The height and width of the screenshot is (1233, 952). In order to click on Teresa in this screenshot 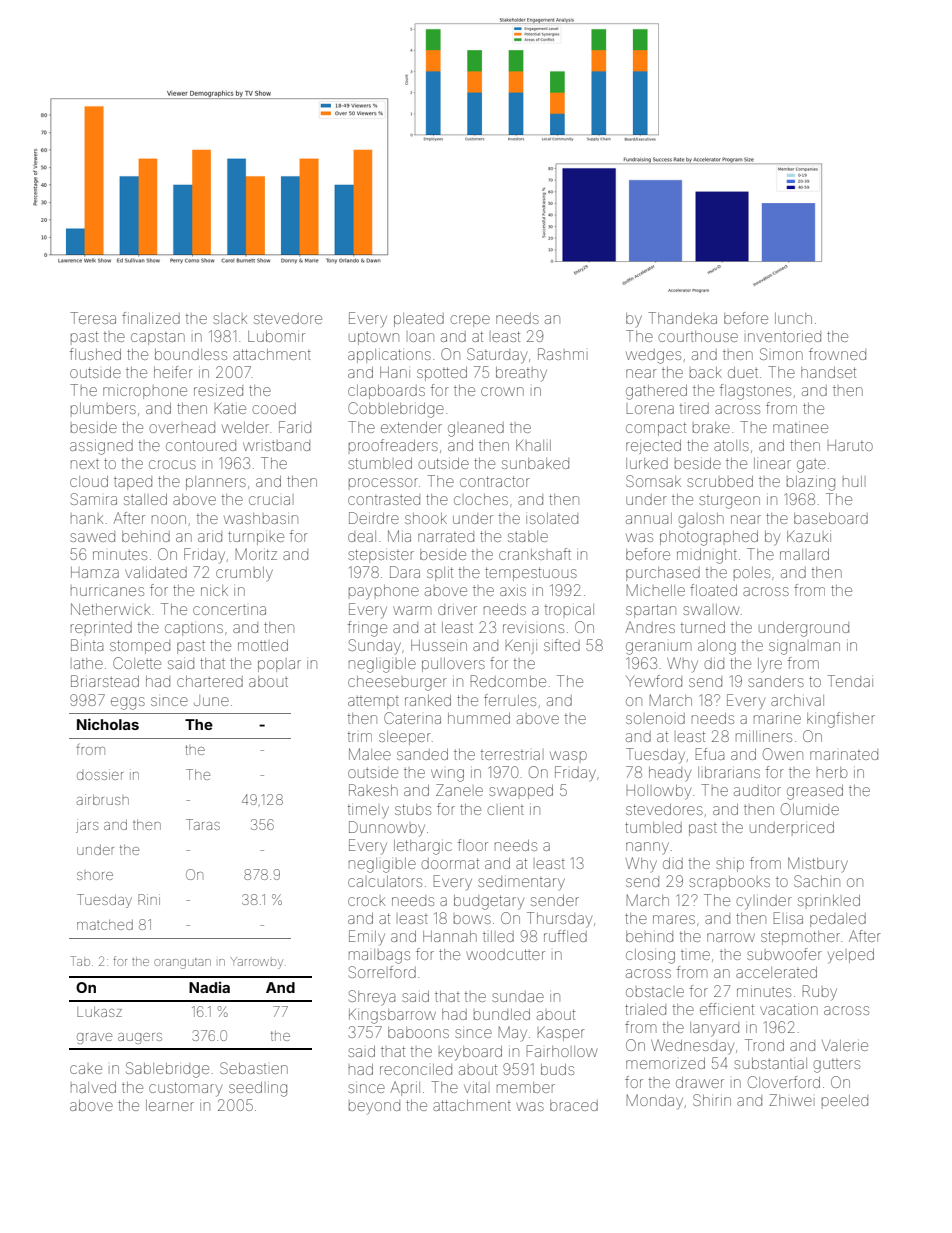, I will do `click(93, 318)`.
